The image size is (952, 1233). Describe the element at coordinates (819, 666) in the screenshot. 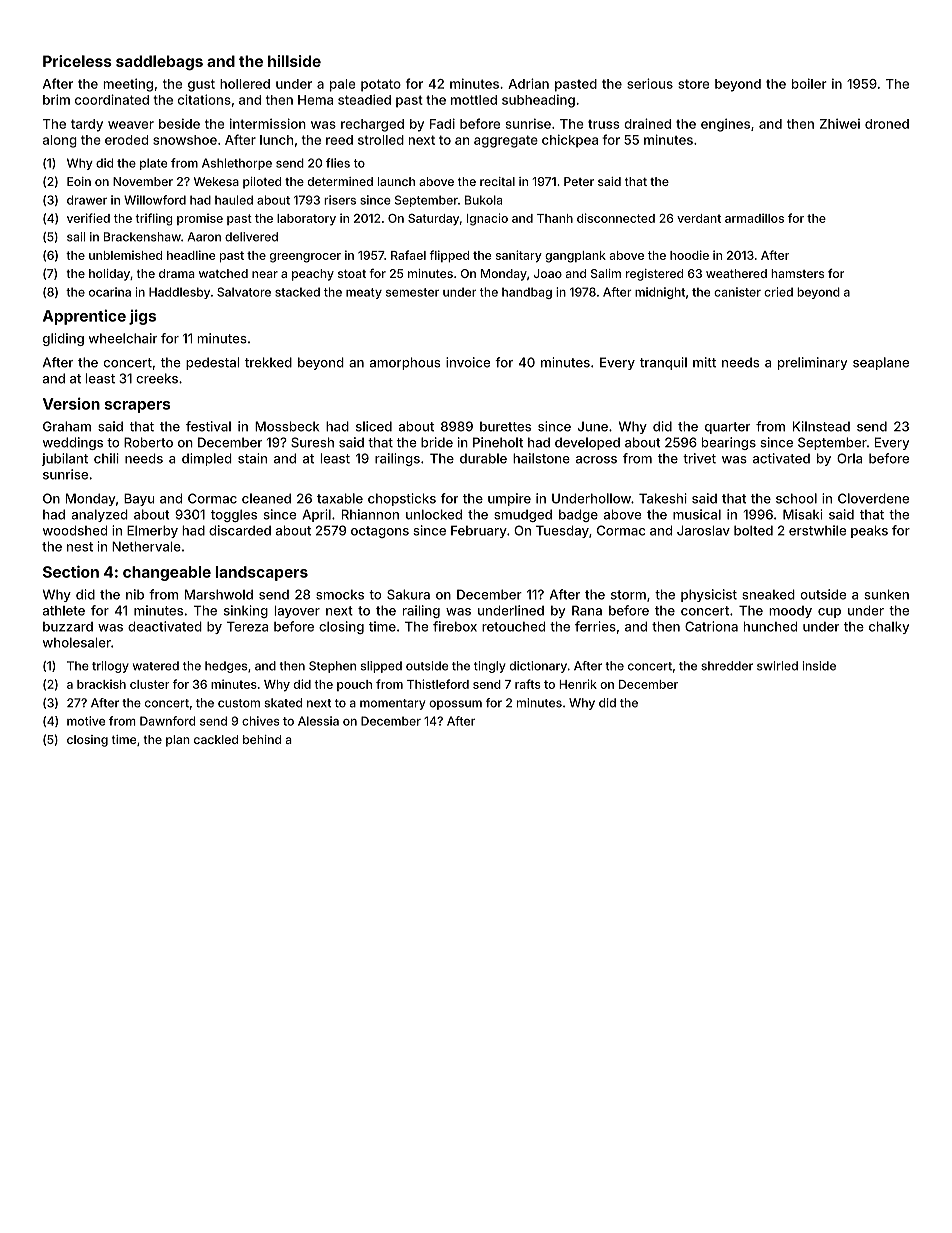

I see `inside` at that location.
